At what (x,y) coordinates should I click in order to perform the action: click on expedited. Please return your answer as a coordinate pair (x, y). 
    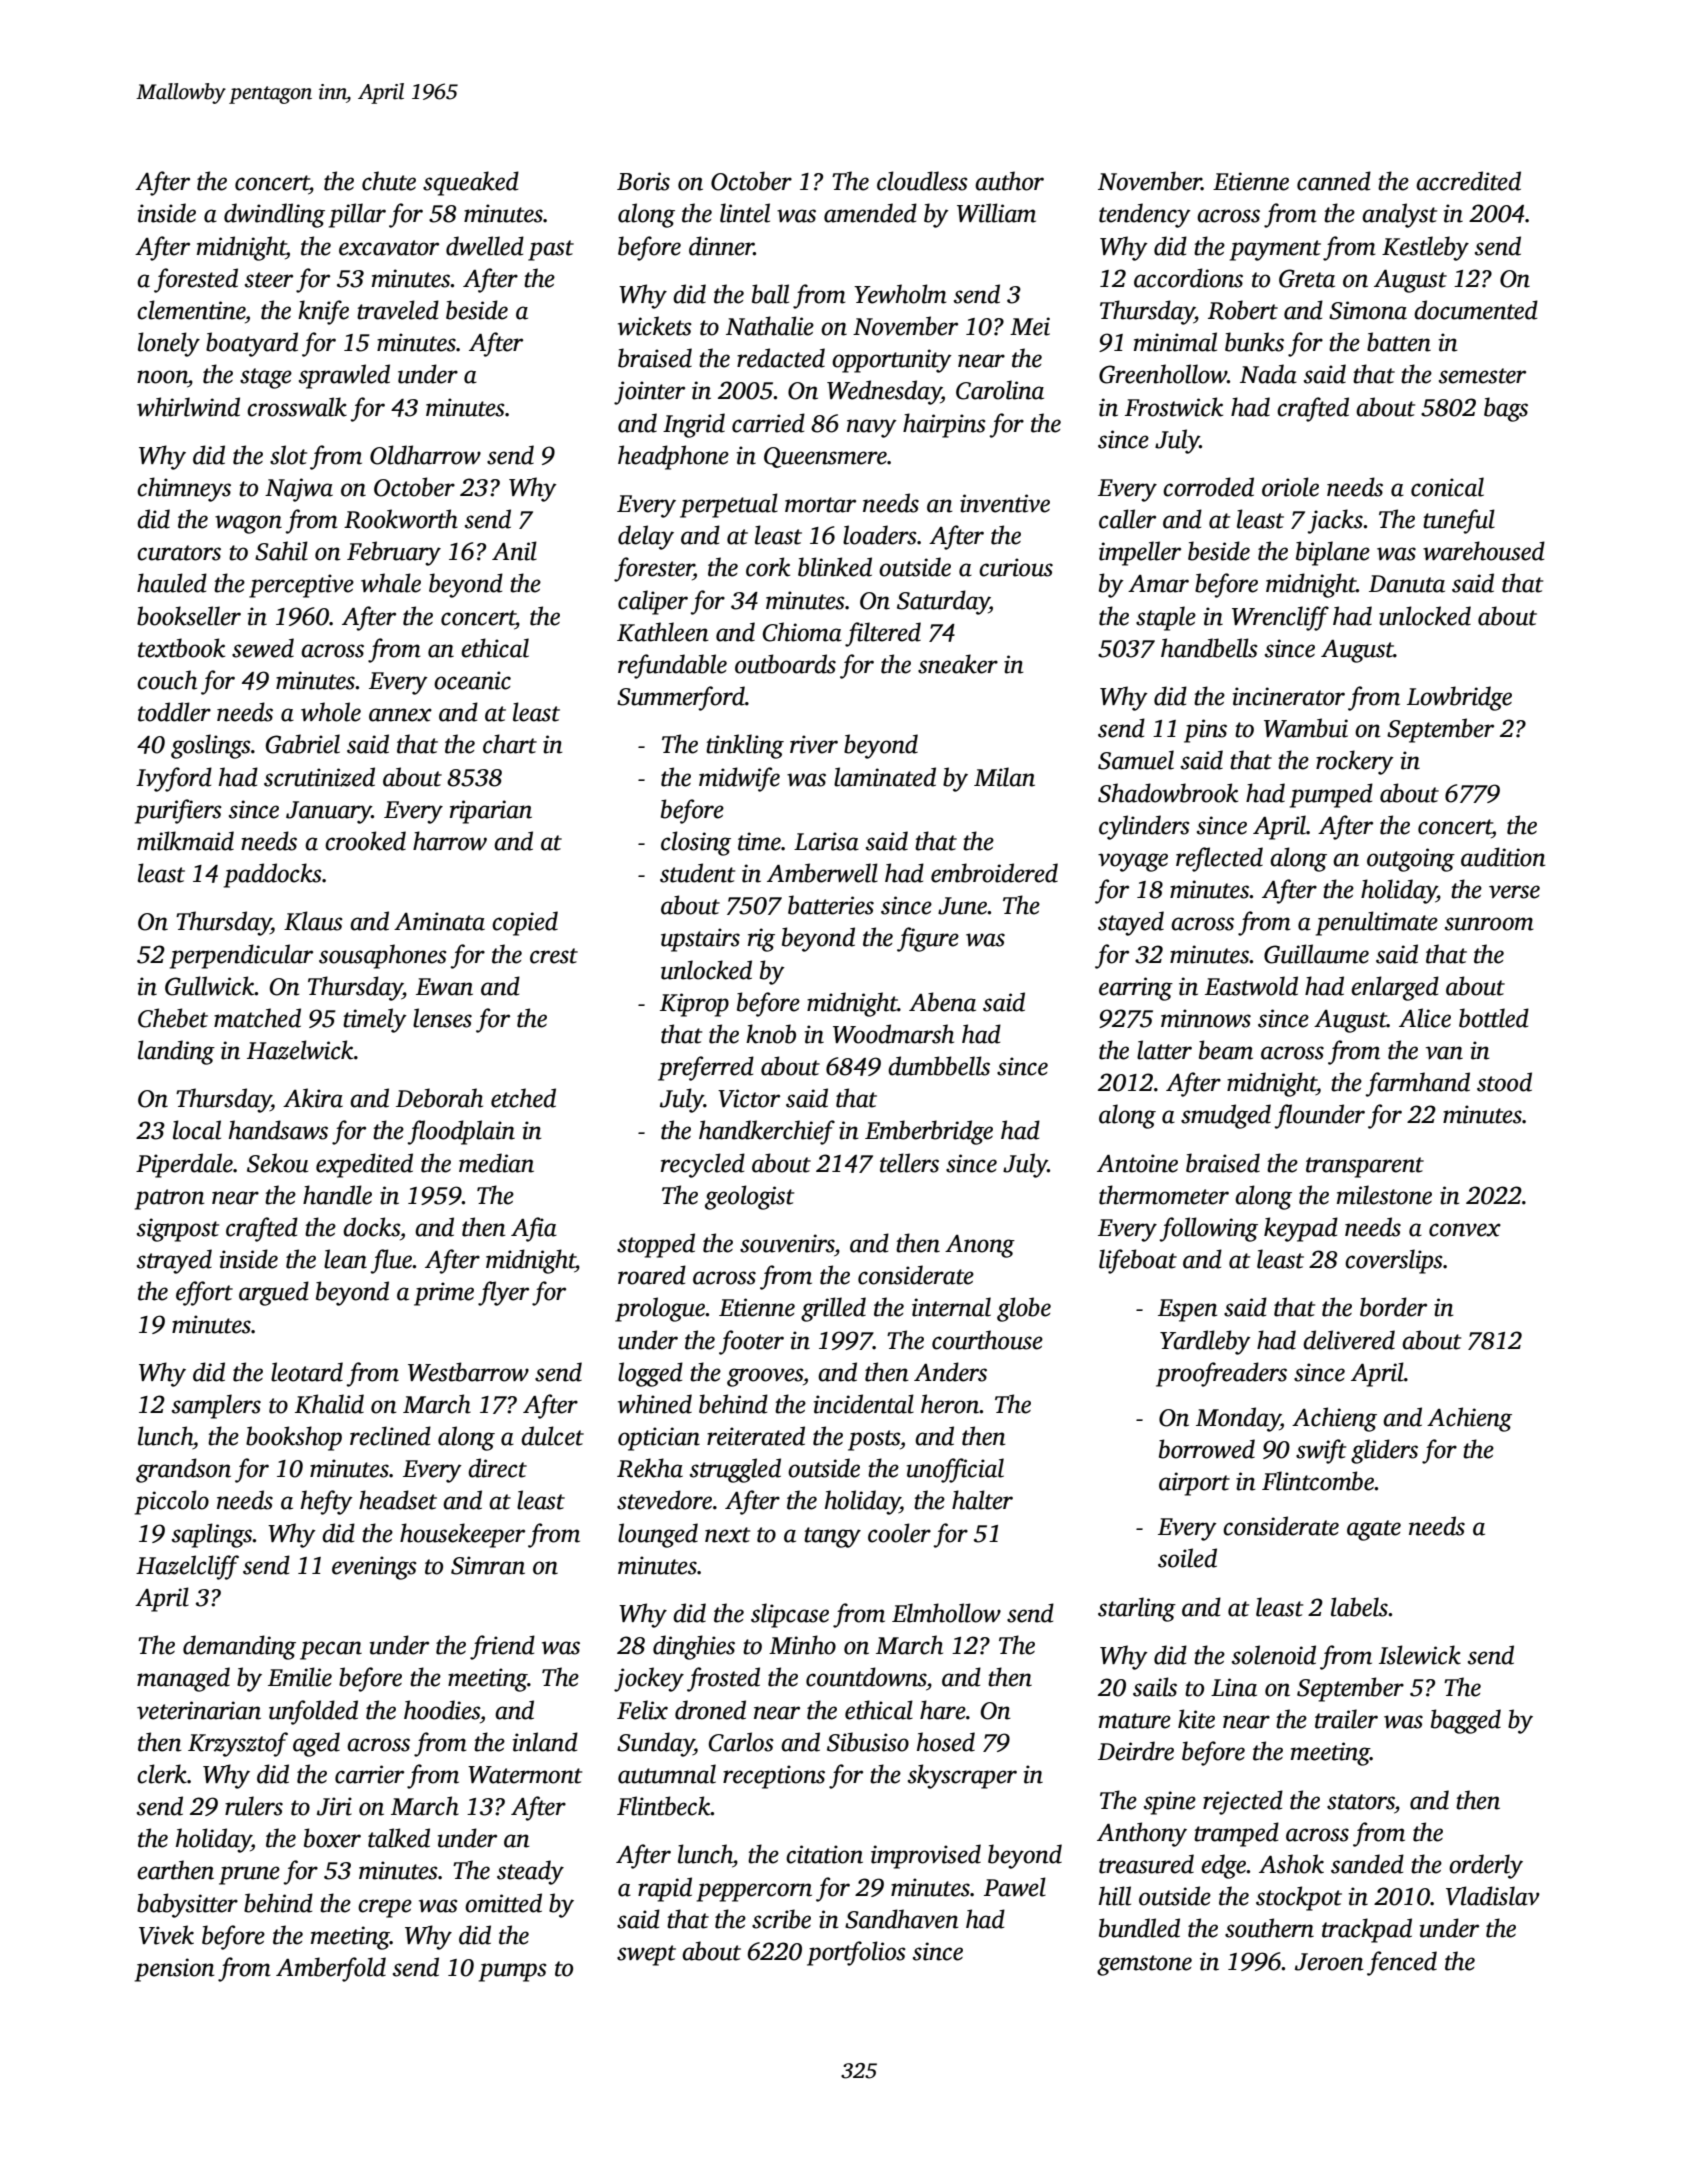
    Looking at the image, I should click on (364, 1165).
